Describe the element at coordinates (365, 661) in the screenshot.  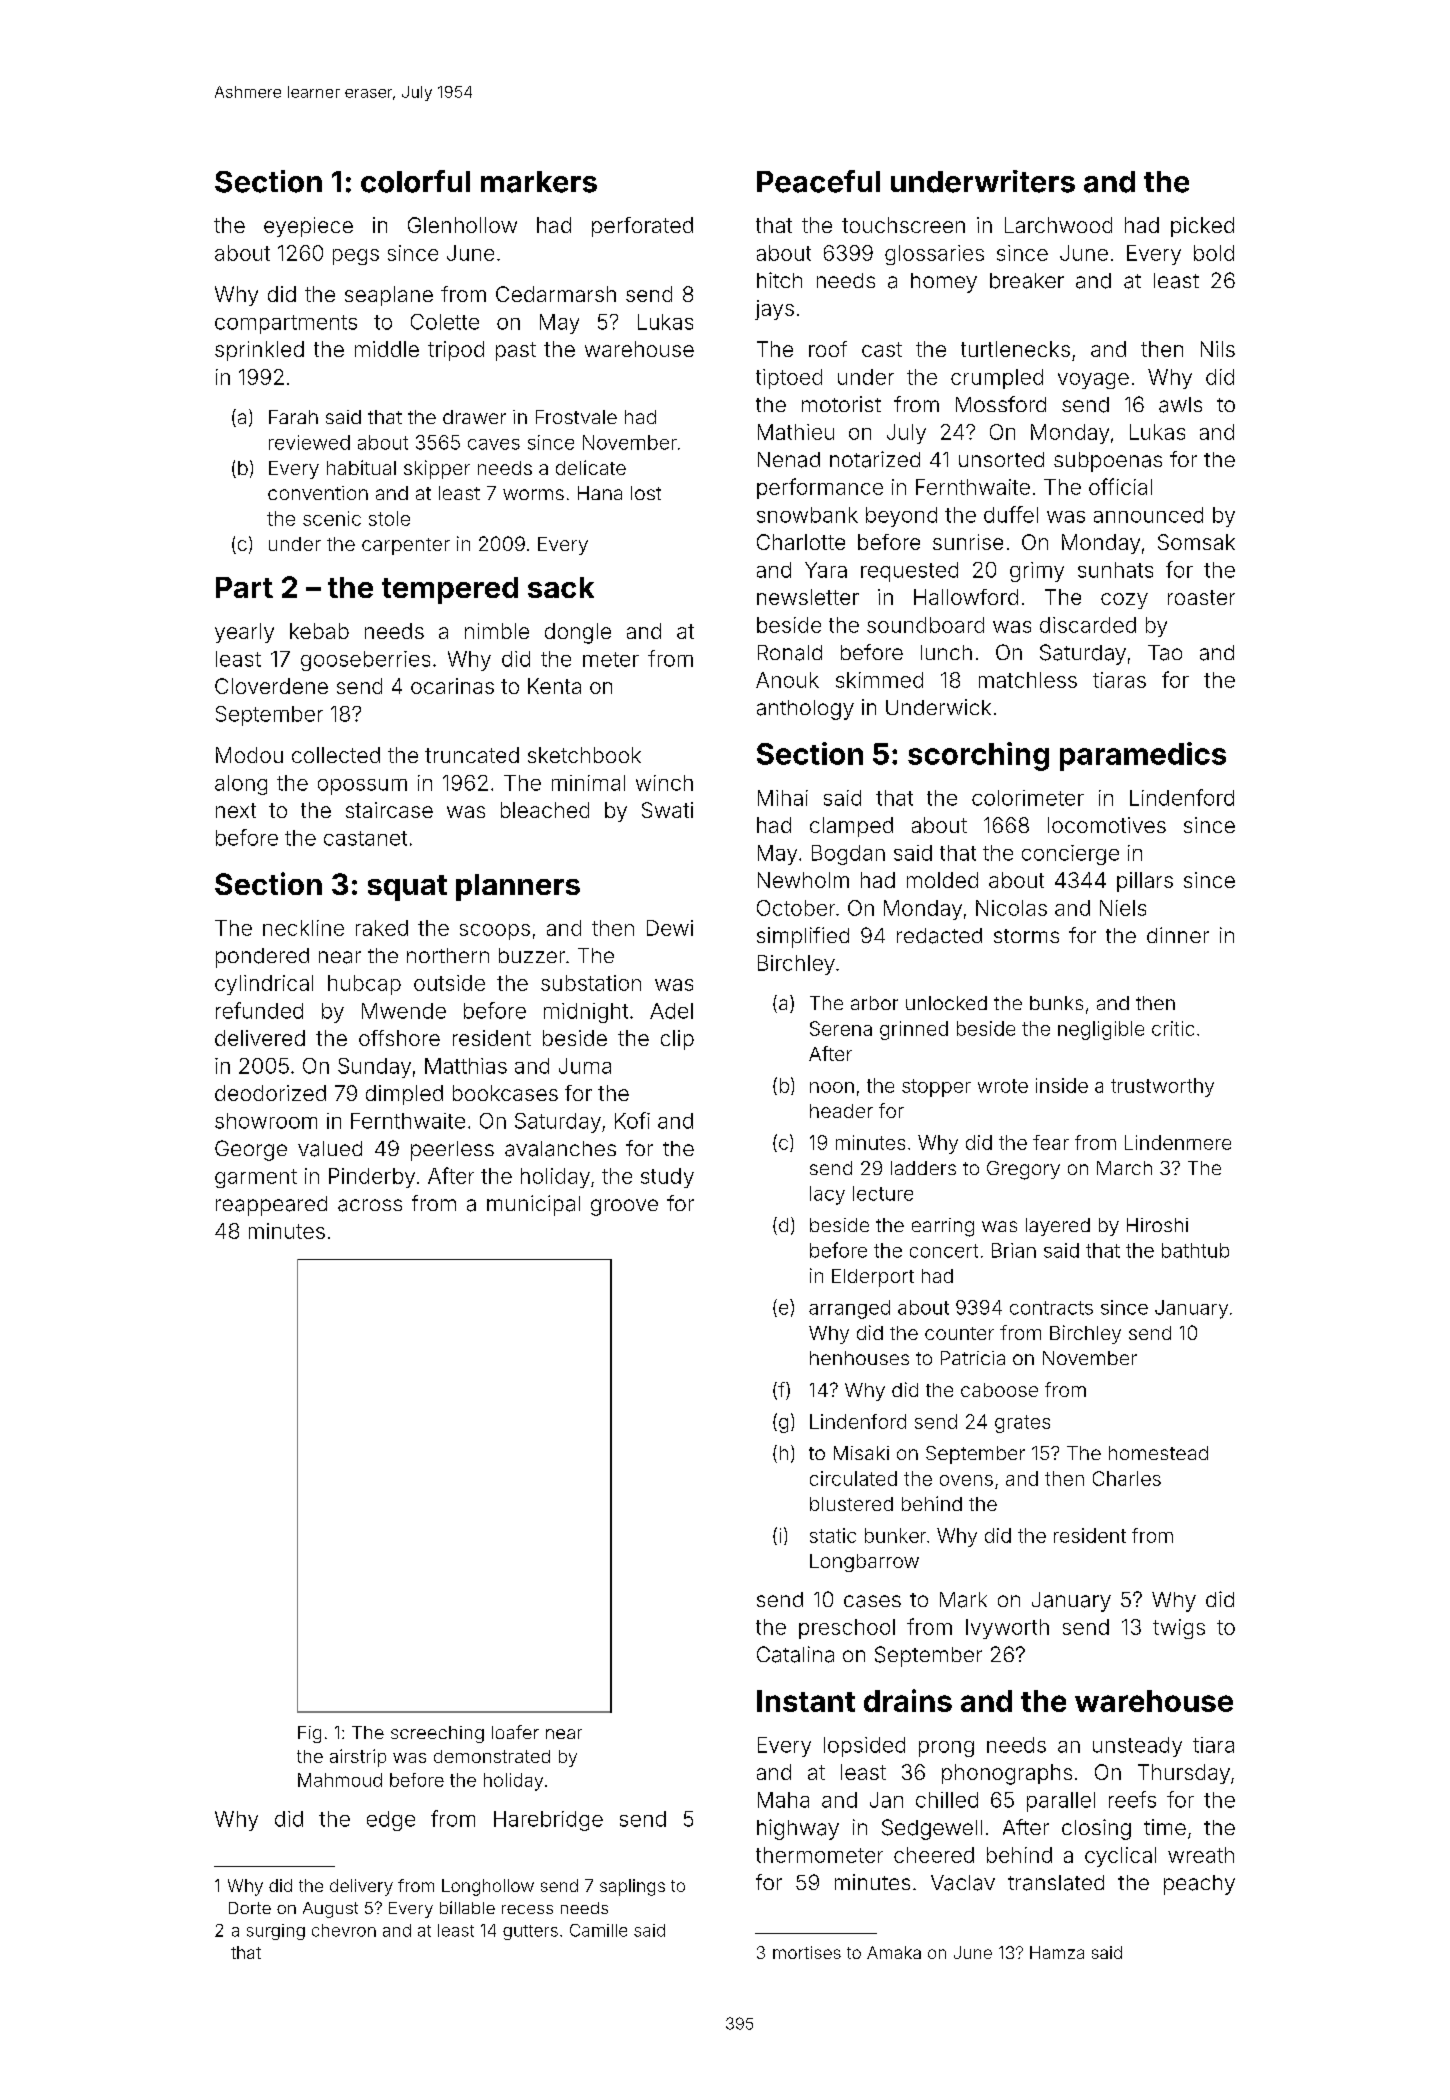
I see `gooseberries` at that location.
